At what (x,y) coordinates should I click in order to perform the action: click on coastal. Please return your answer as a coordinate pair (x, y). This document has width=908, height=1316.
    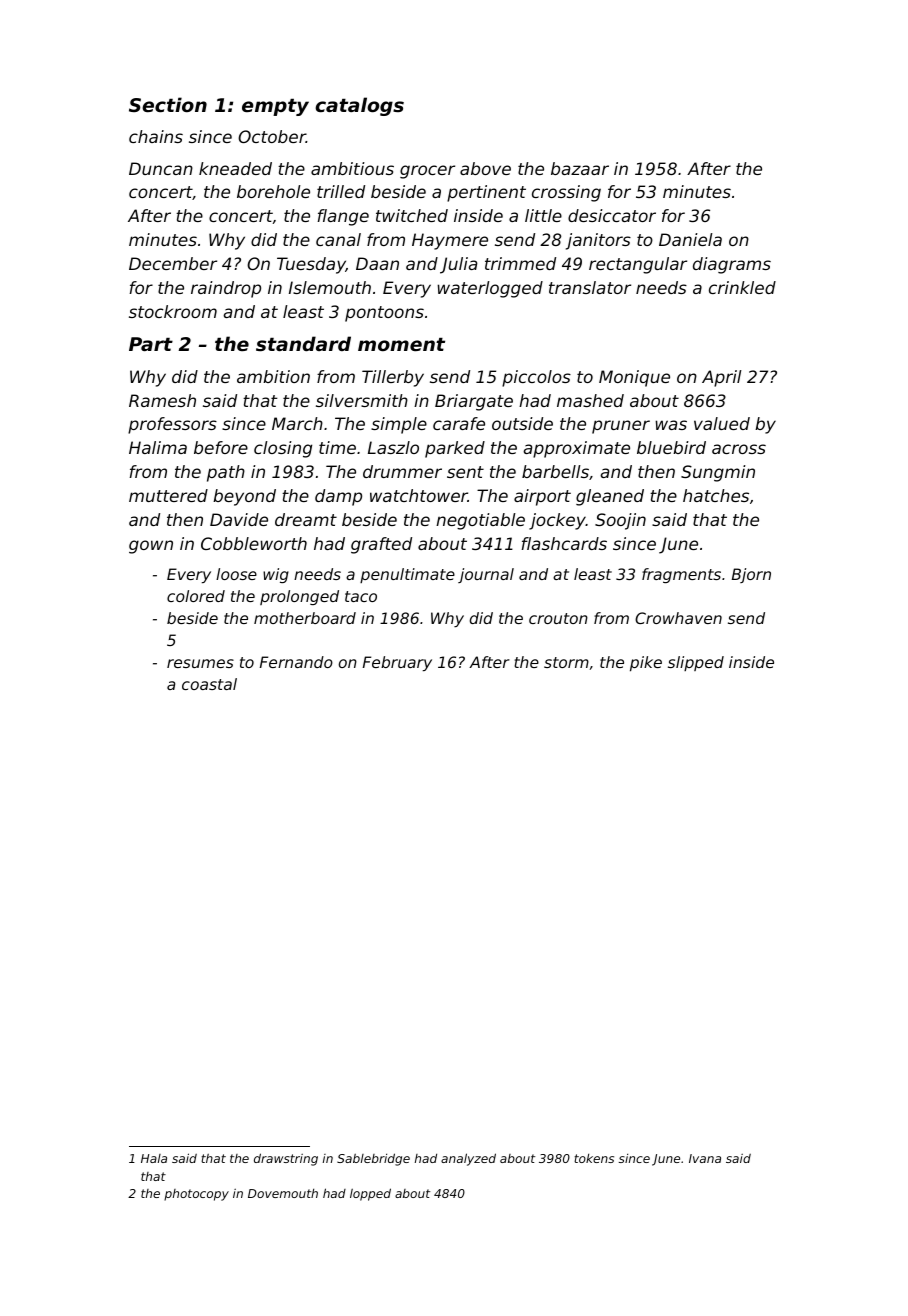
    Looking at the image, I should click on (209, 684).
